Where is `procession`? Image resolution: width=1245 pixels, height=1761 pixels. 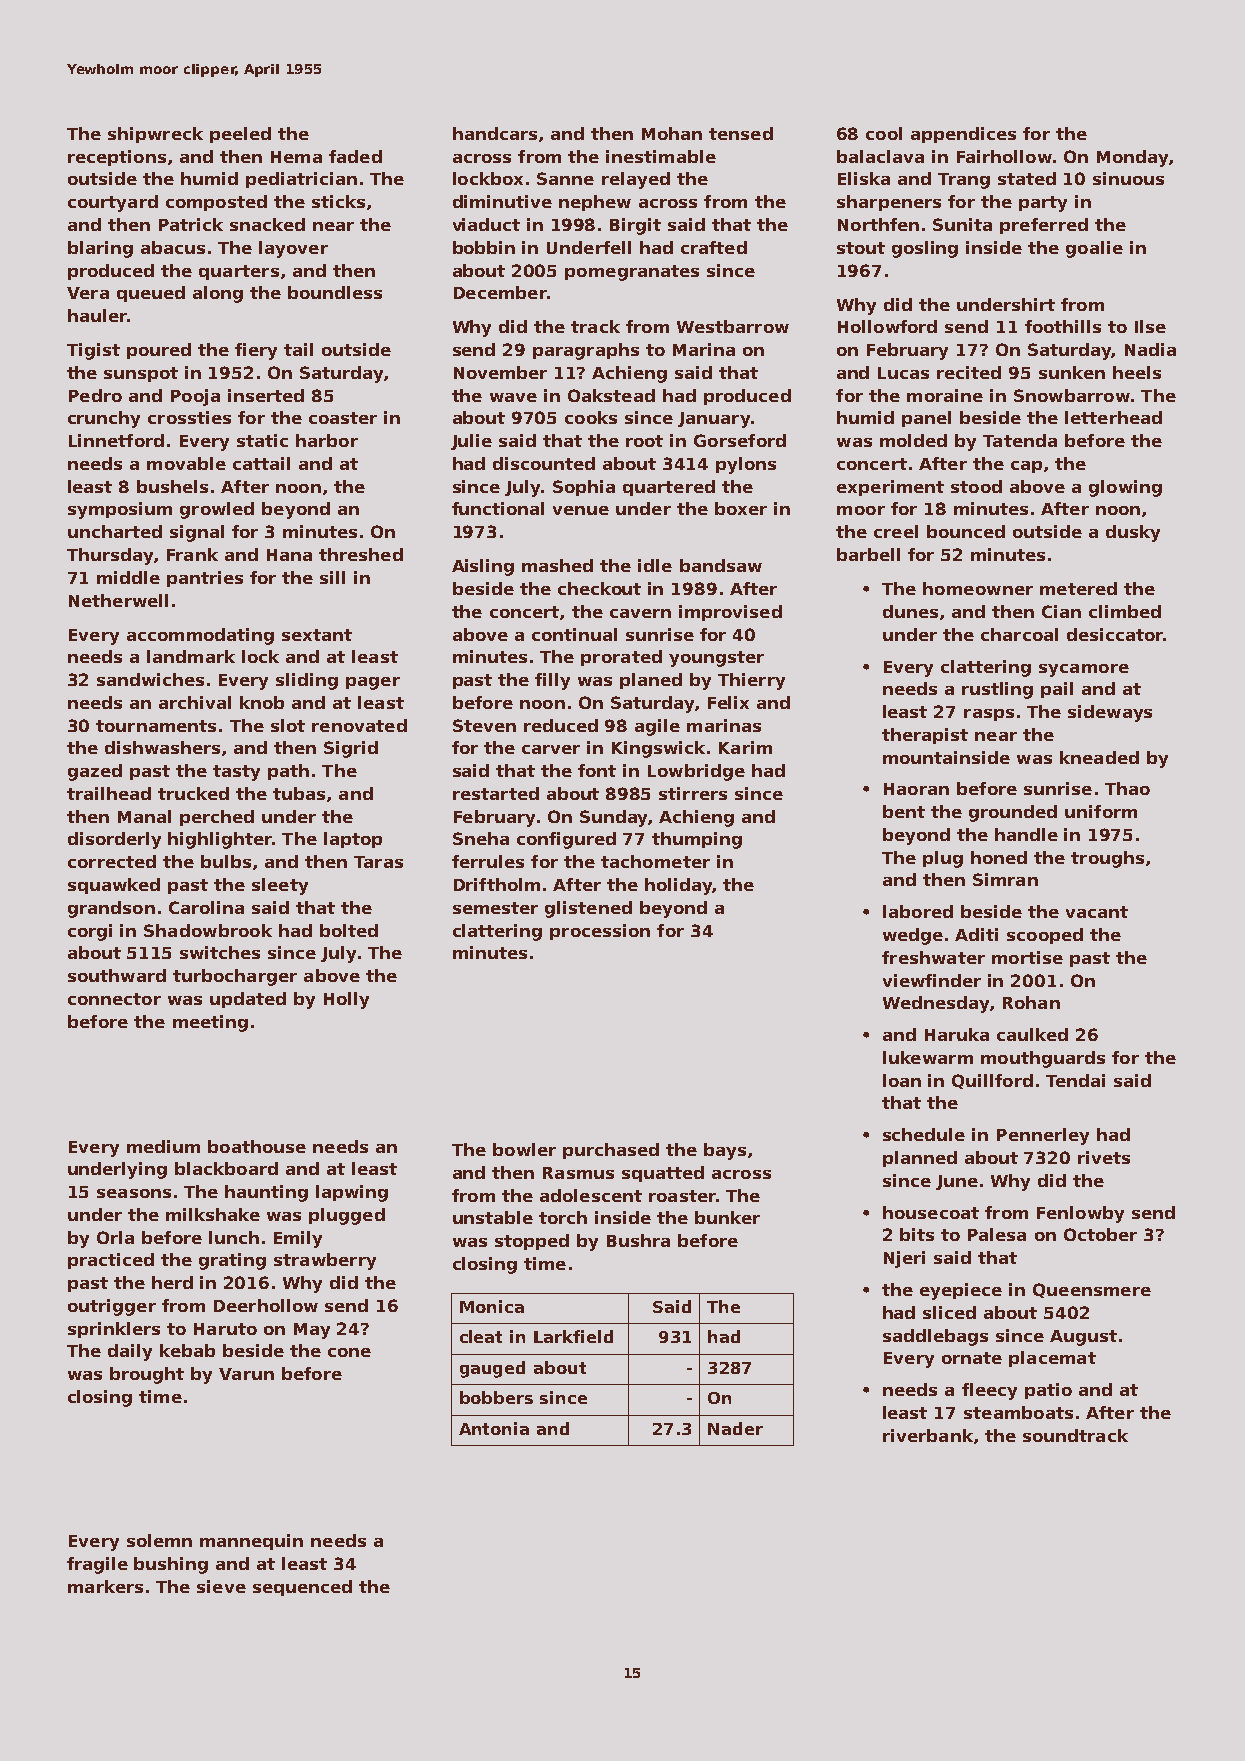 procession is located at coordinates (600, 932).
